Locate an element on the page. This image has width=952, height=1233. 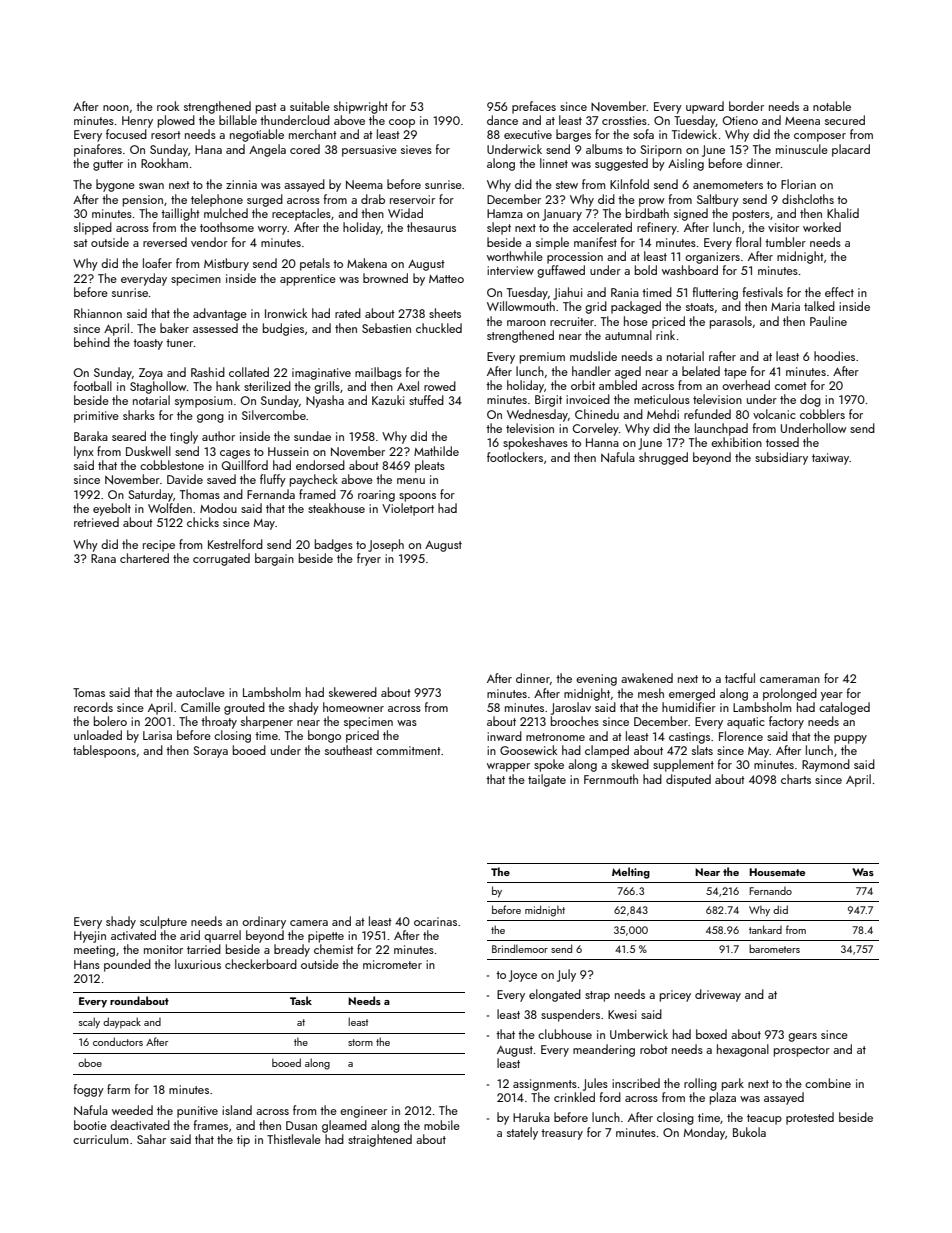
straightened is located at coordinates (380, 1140).
